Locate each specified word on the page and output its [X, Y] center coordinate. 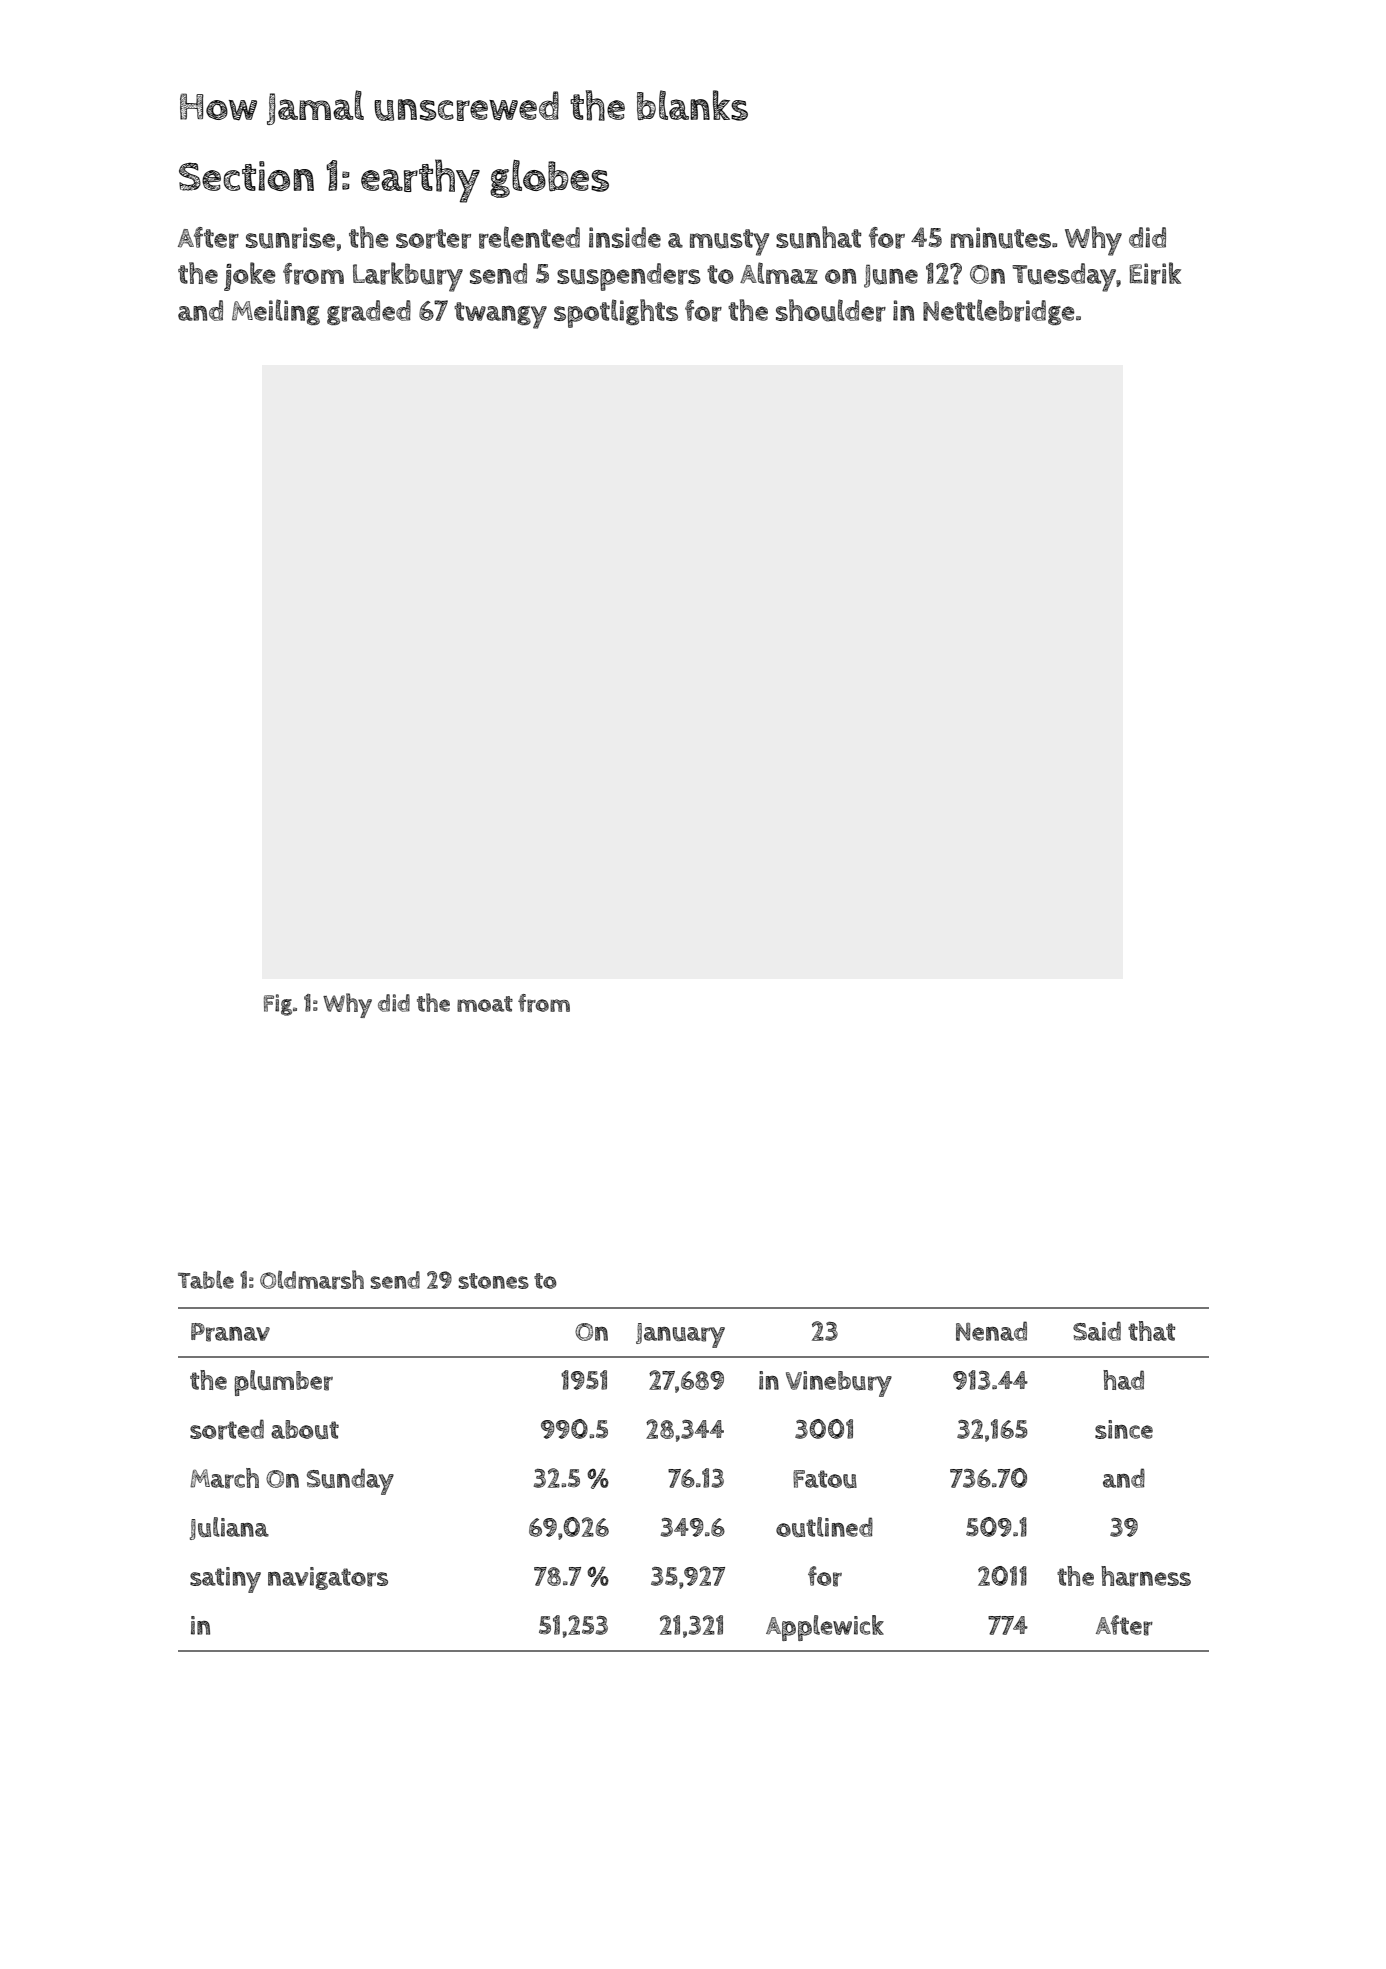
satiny [225, 1580]
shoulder [831, 310]
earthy [420, 181]
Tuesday [1064, 277]
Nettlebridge [999, 312]
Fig [278, 1005]
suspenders [629, 277]
